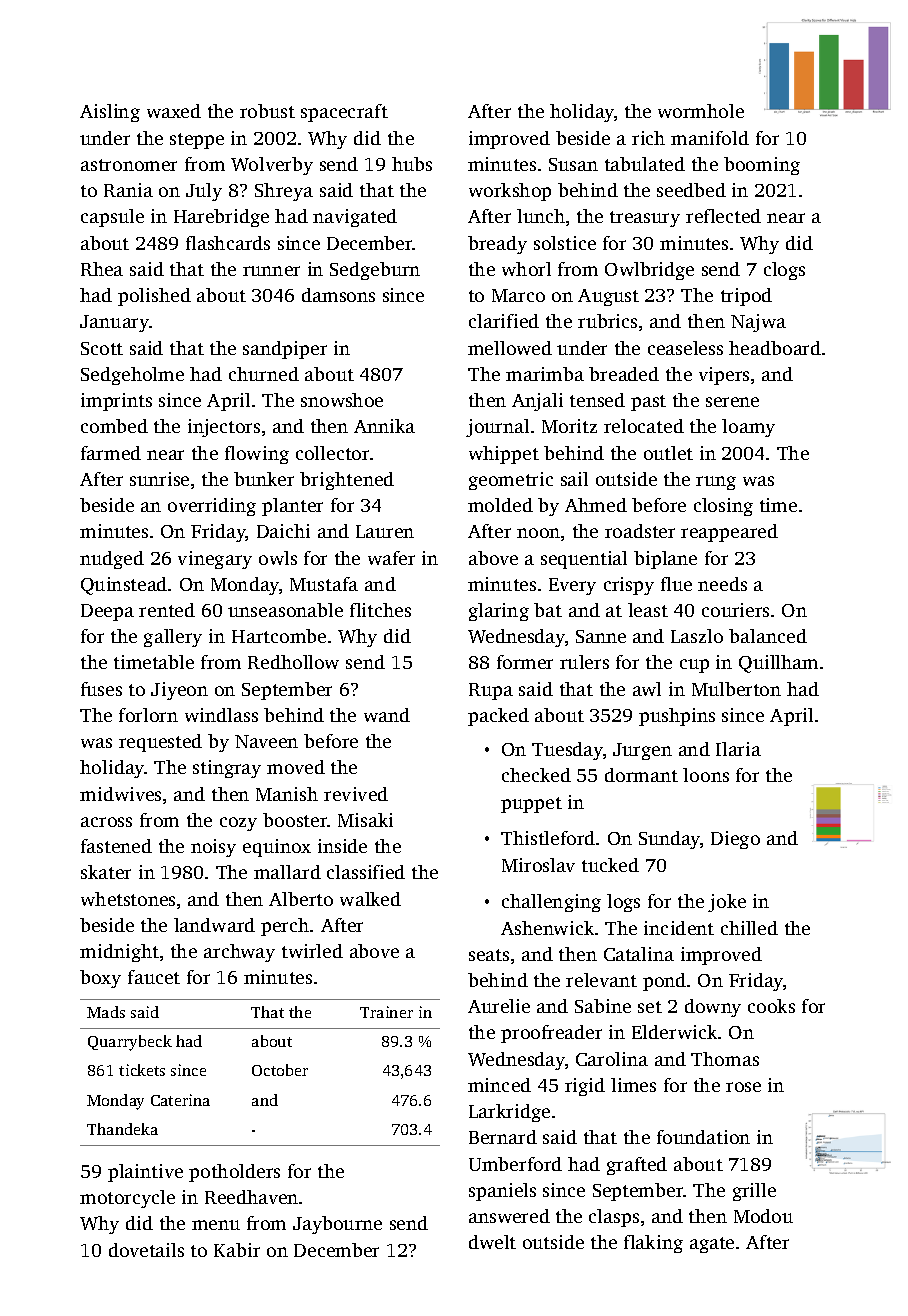  I want to click on treasury, so click(645, 219).
